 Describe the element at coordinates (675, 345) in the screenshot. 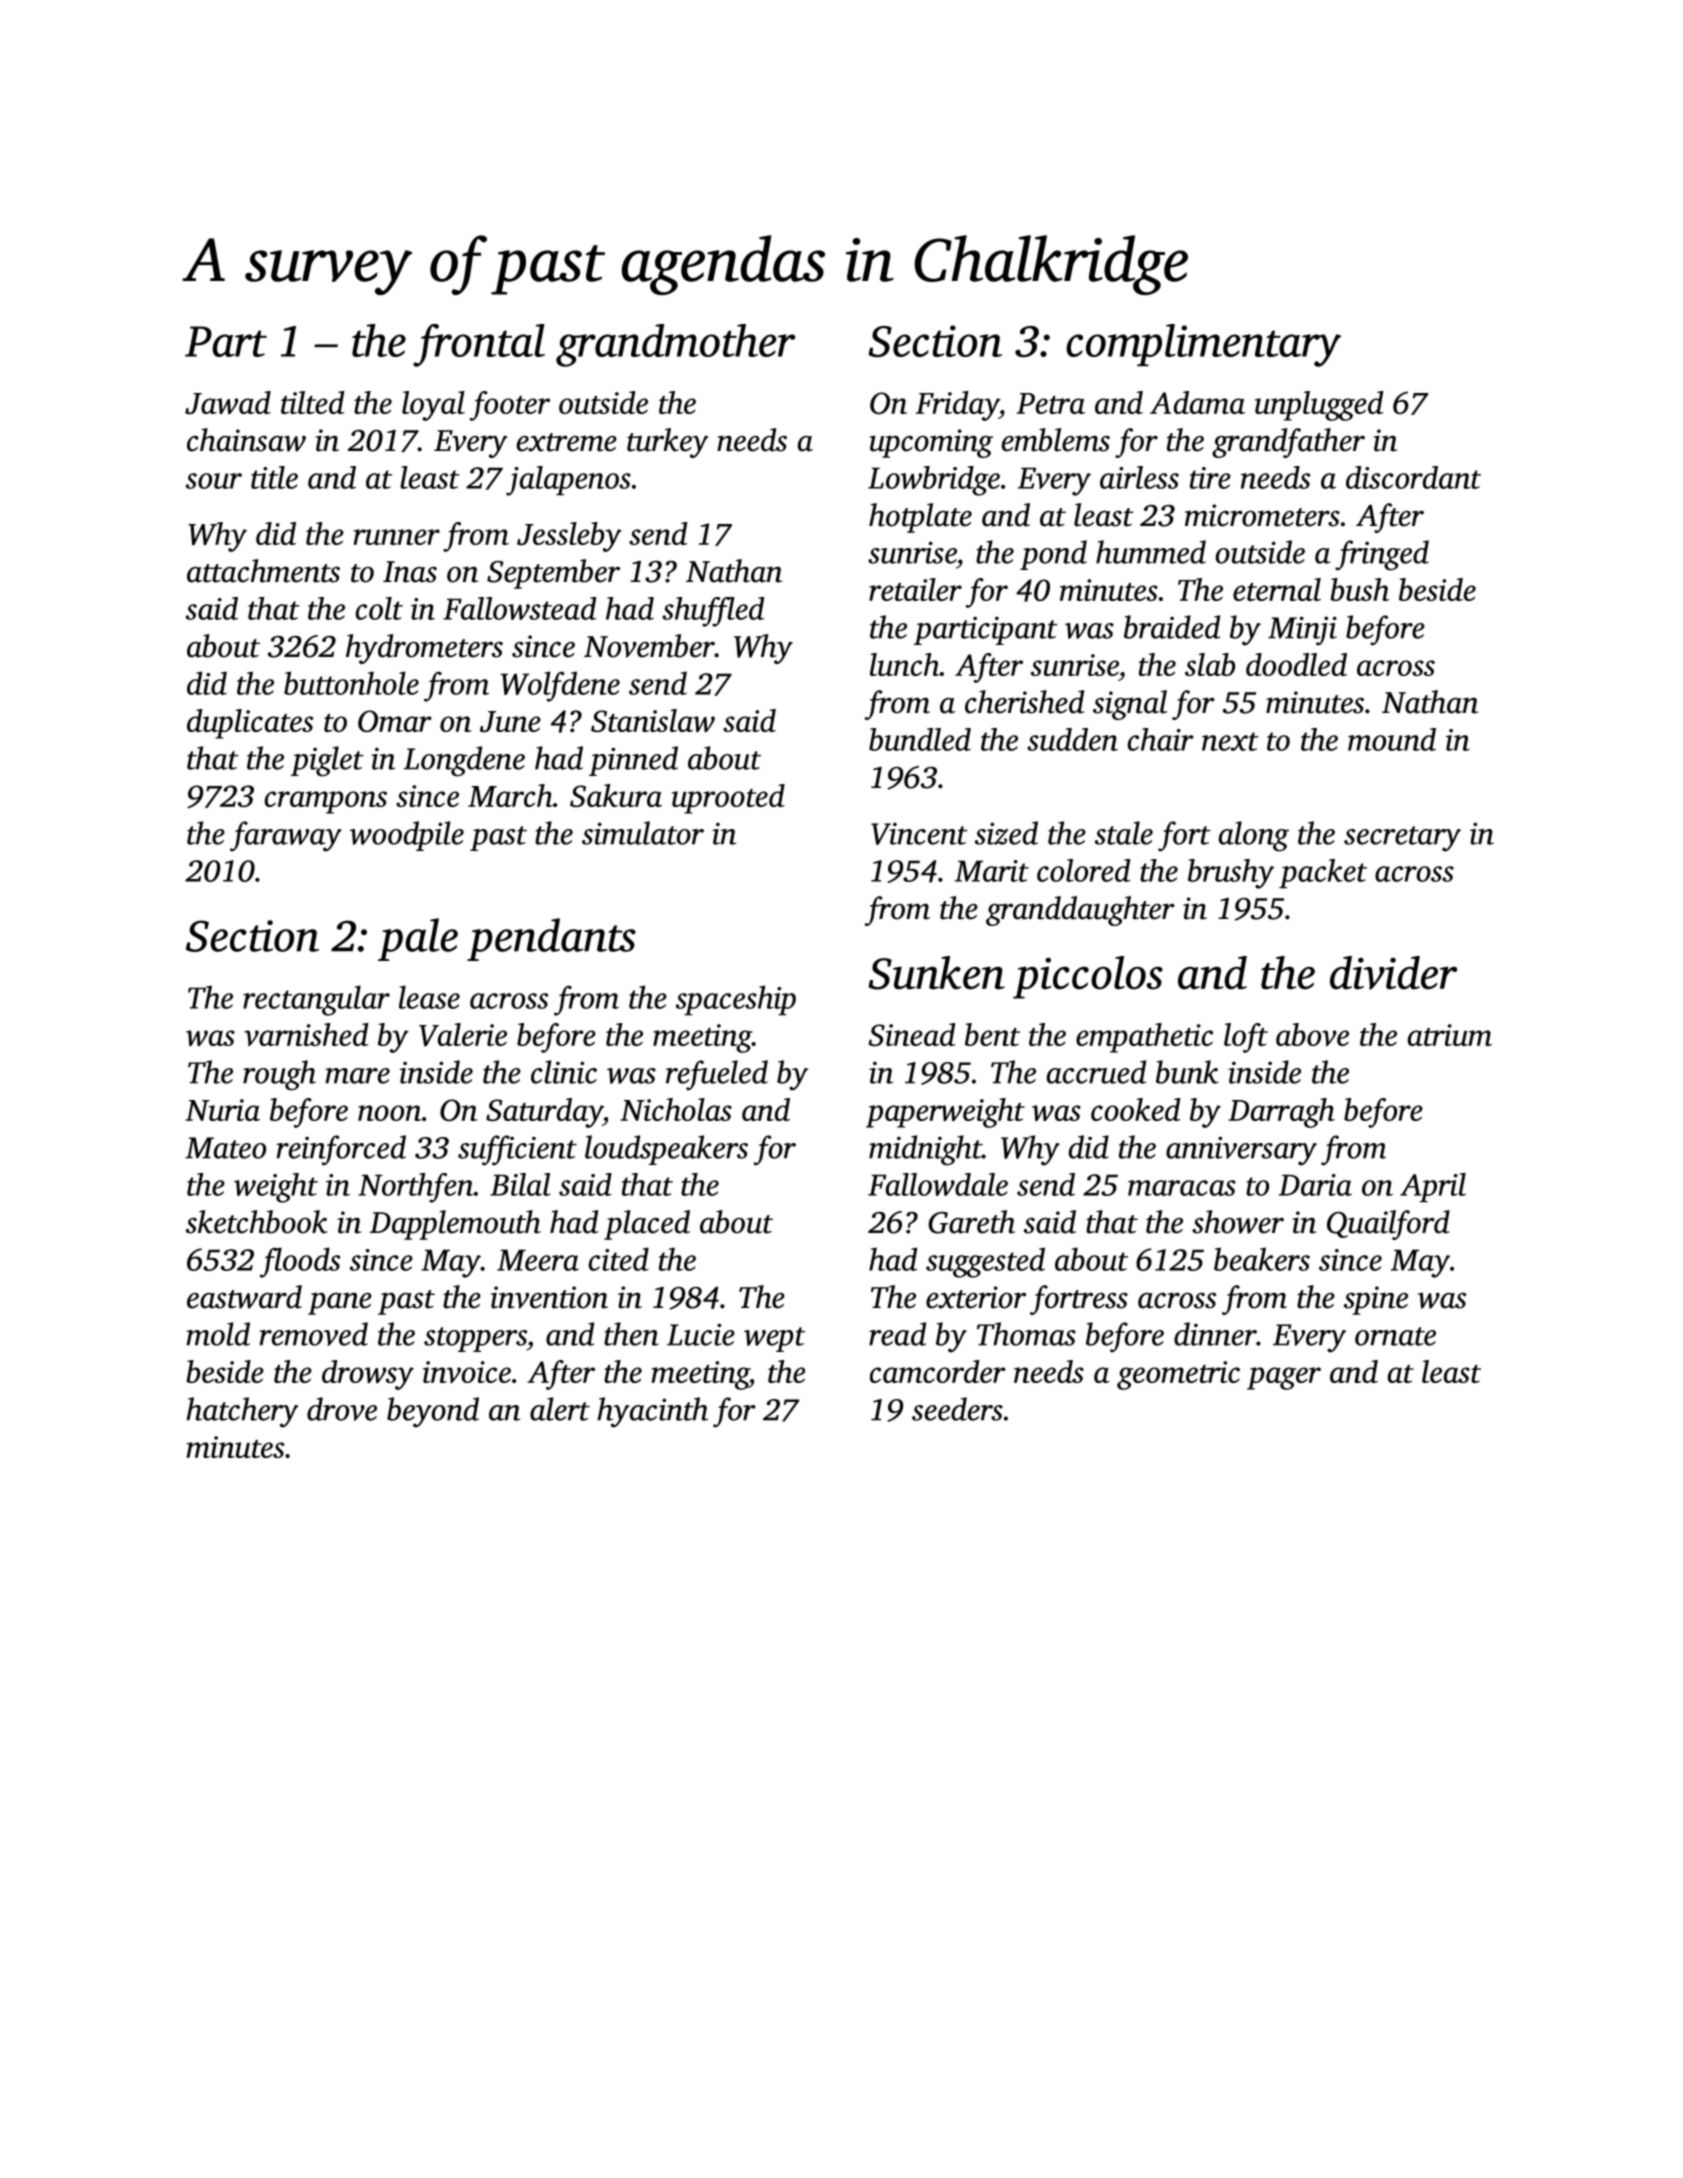

I see `grandmother` at that location.
